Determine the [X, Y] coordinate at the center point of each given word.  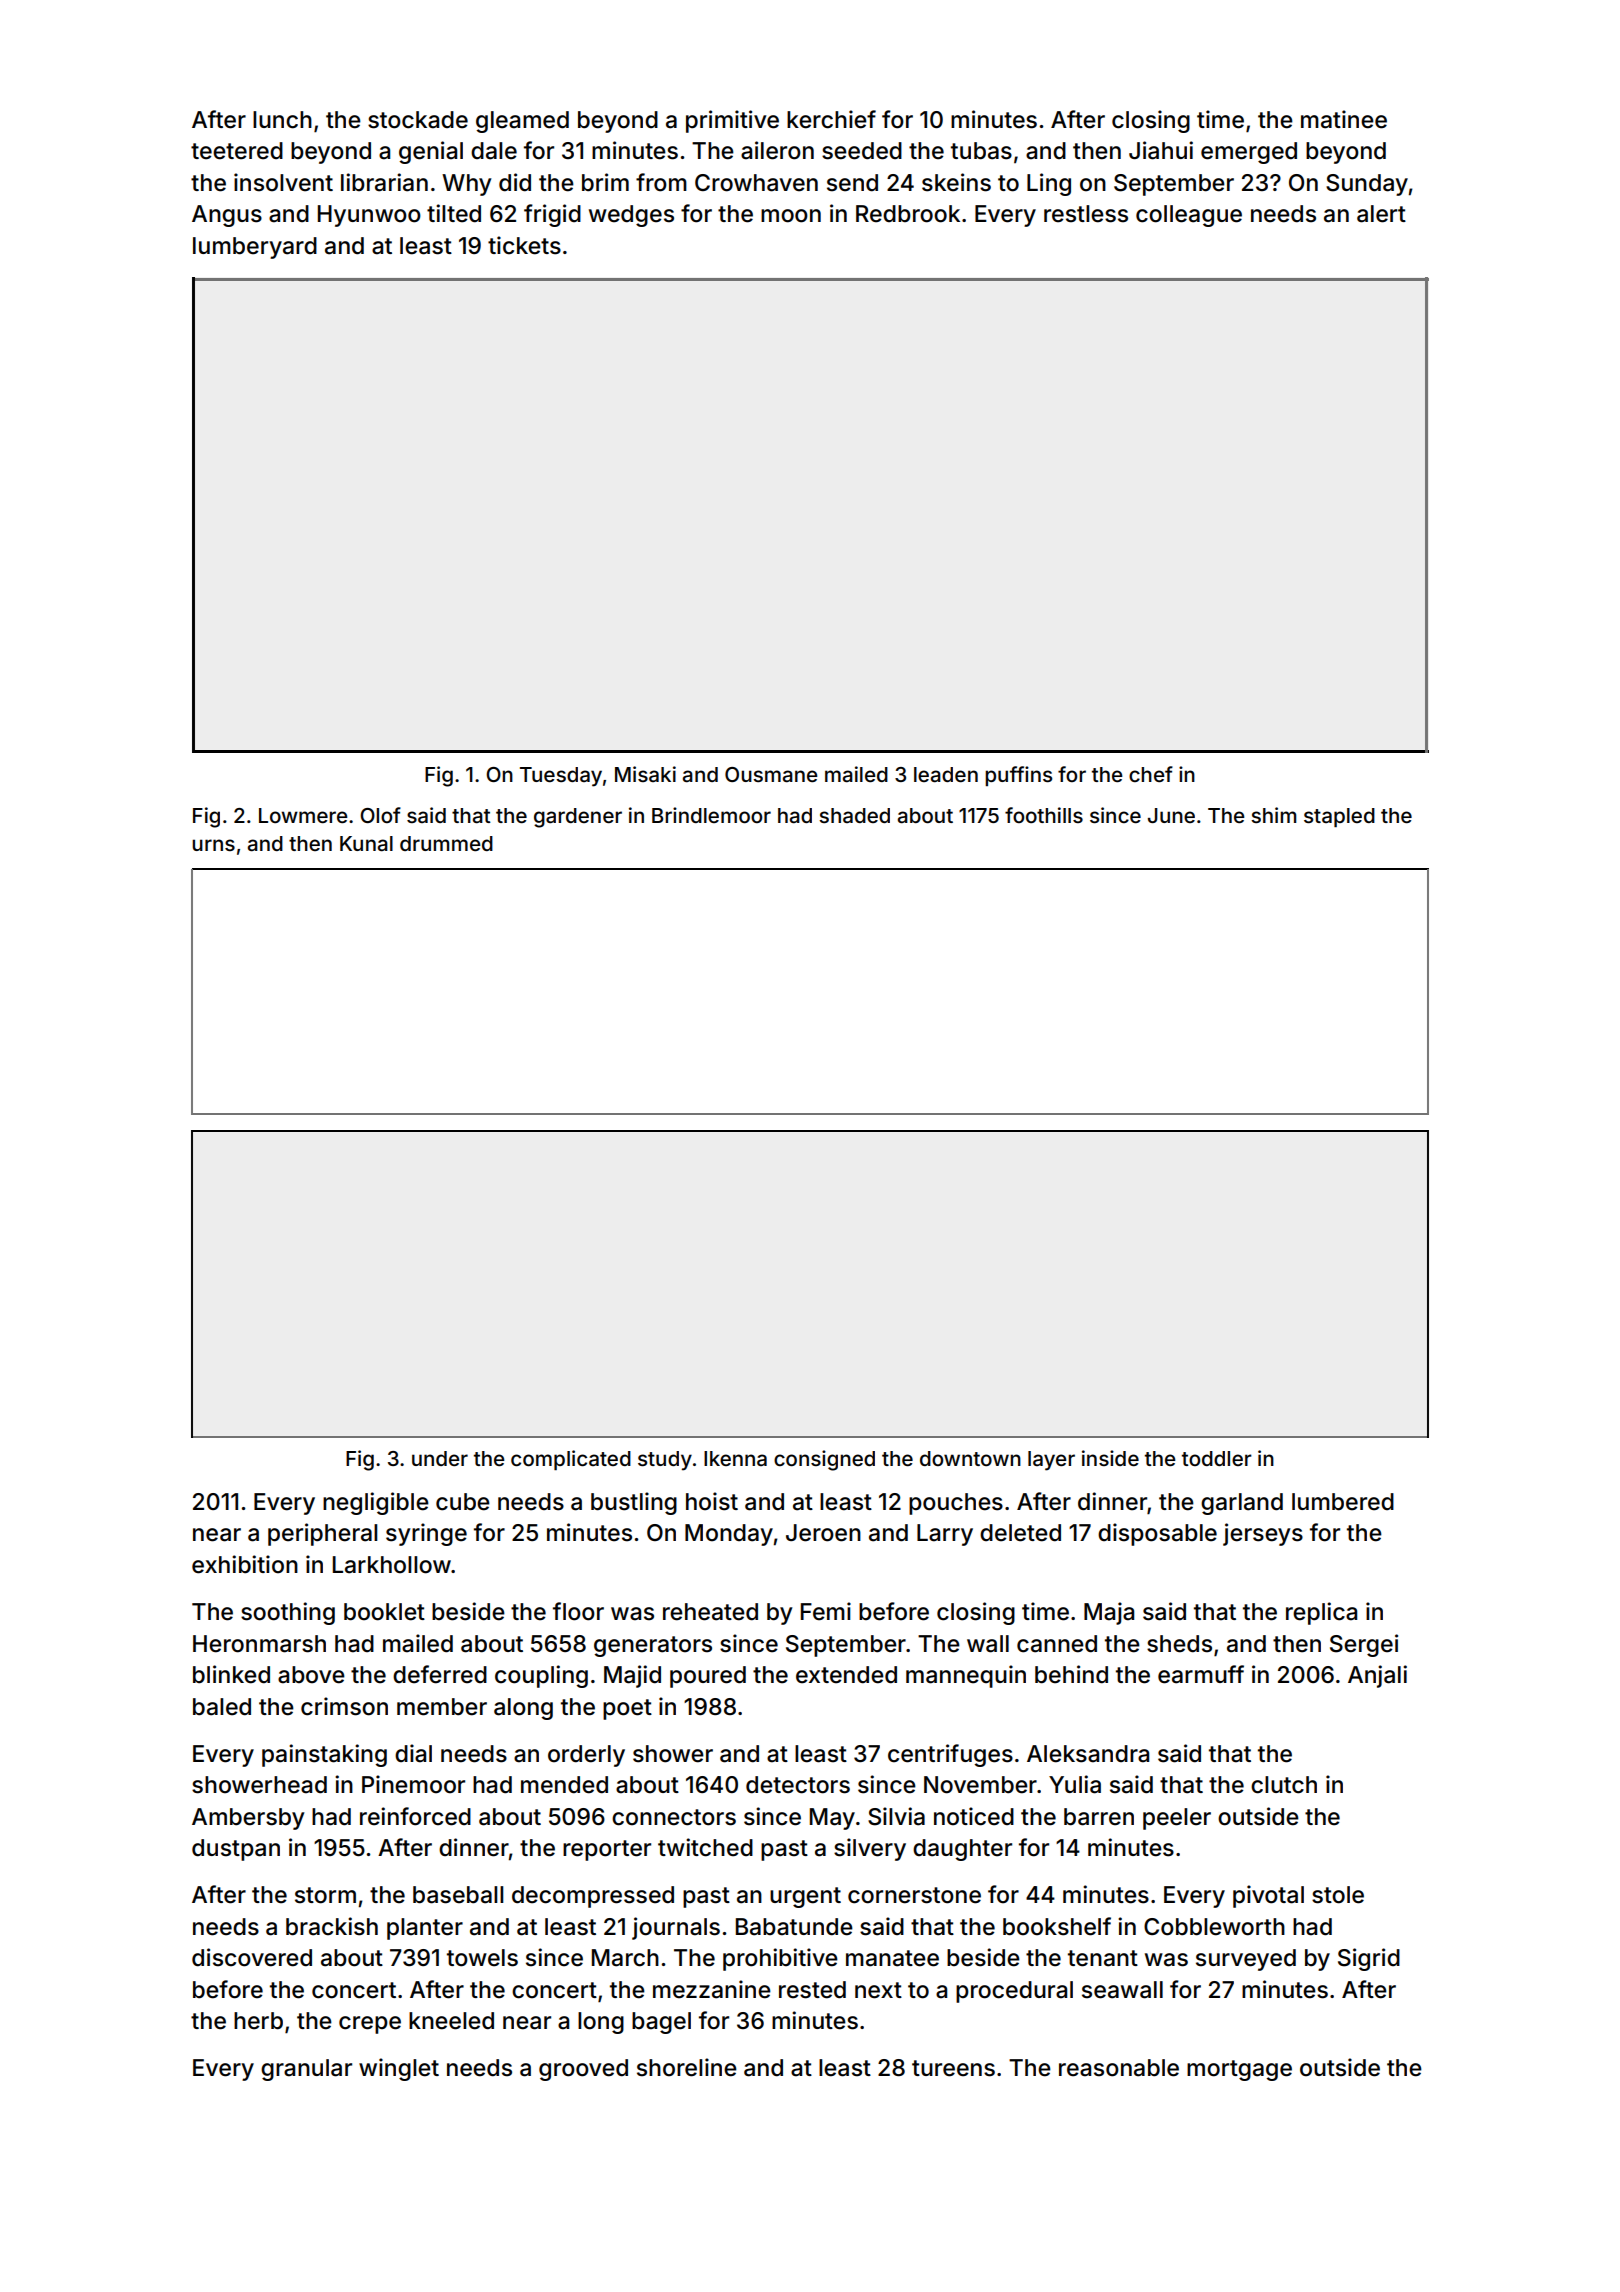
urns [213, 845]
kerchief [831, 119]
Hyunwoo [369, 216]
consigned [824, 1460]
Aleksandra [1088, 1754]
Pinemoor [413, 1784]
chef [1151, 774]
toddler [1217, 1458]
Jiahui [1161, 150]
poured [708, 1677]
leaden [946, 774]
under [440, 1458]
